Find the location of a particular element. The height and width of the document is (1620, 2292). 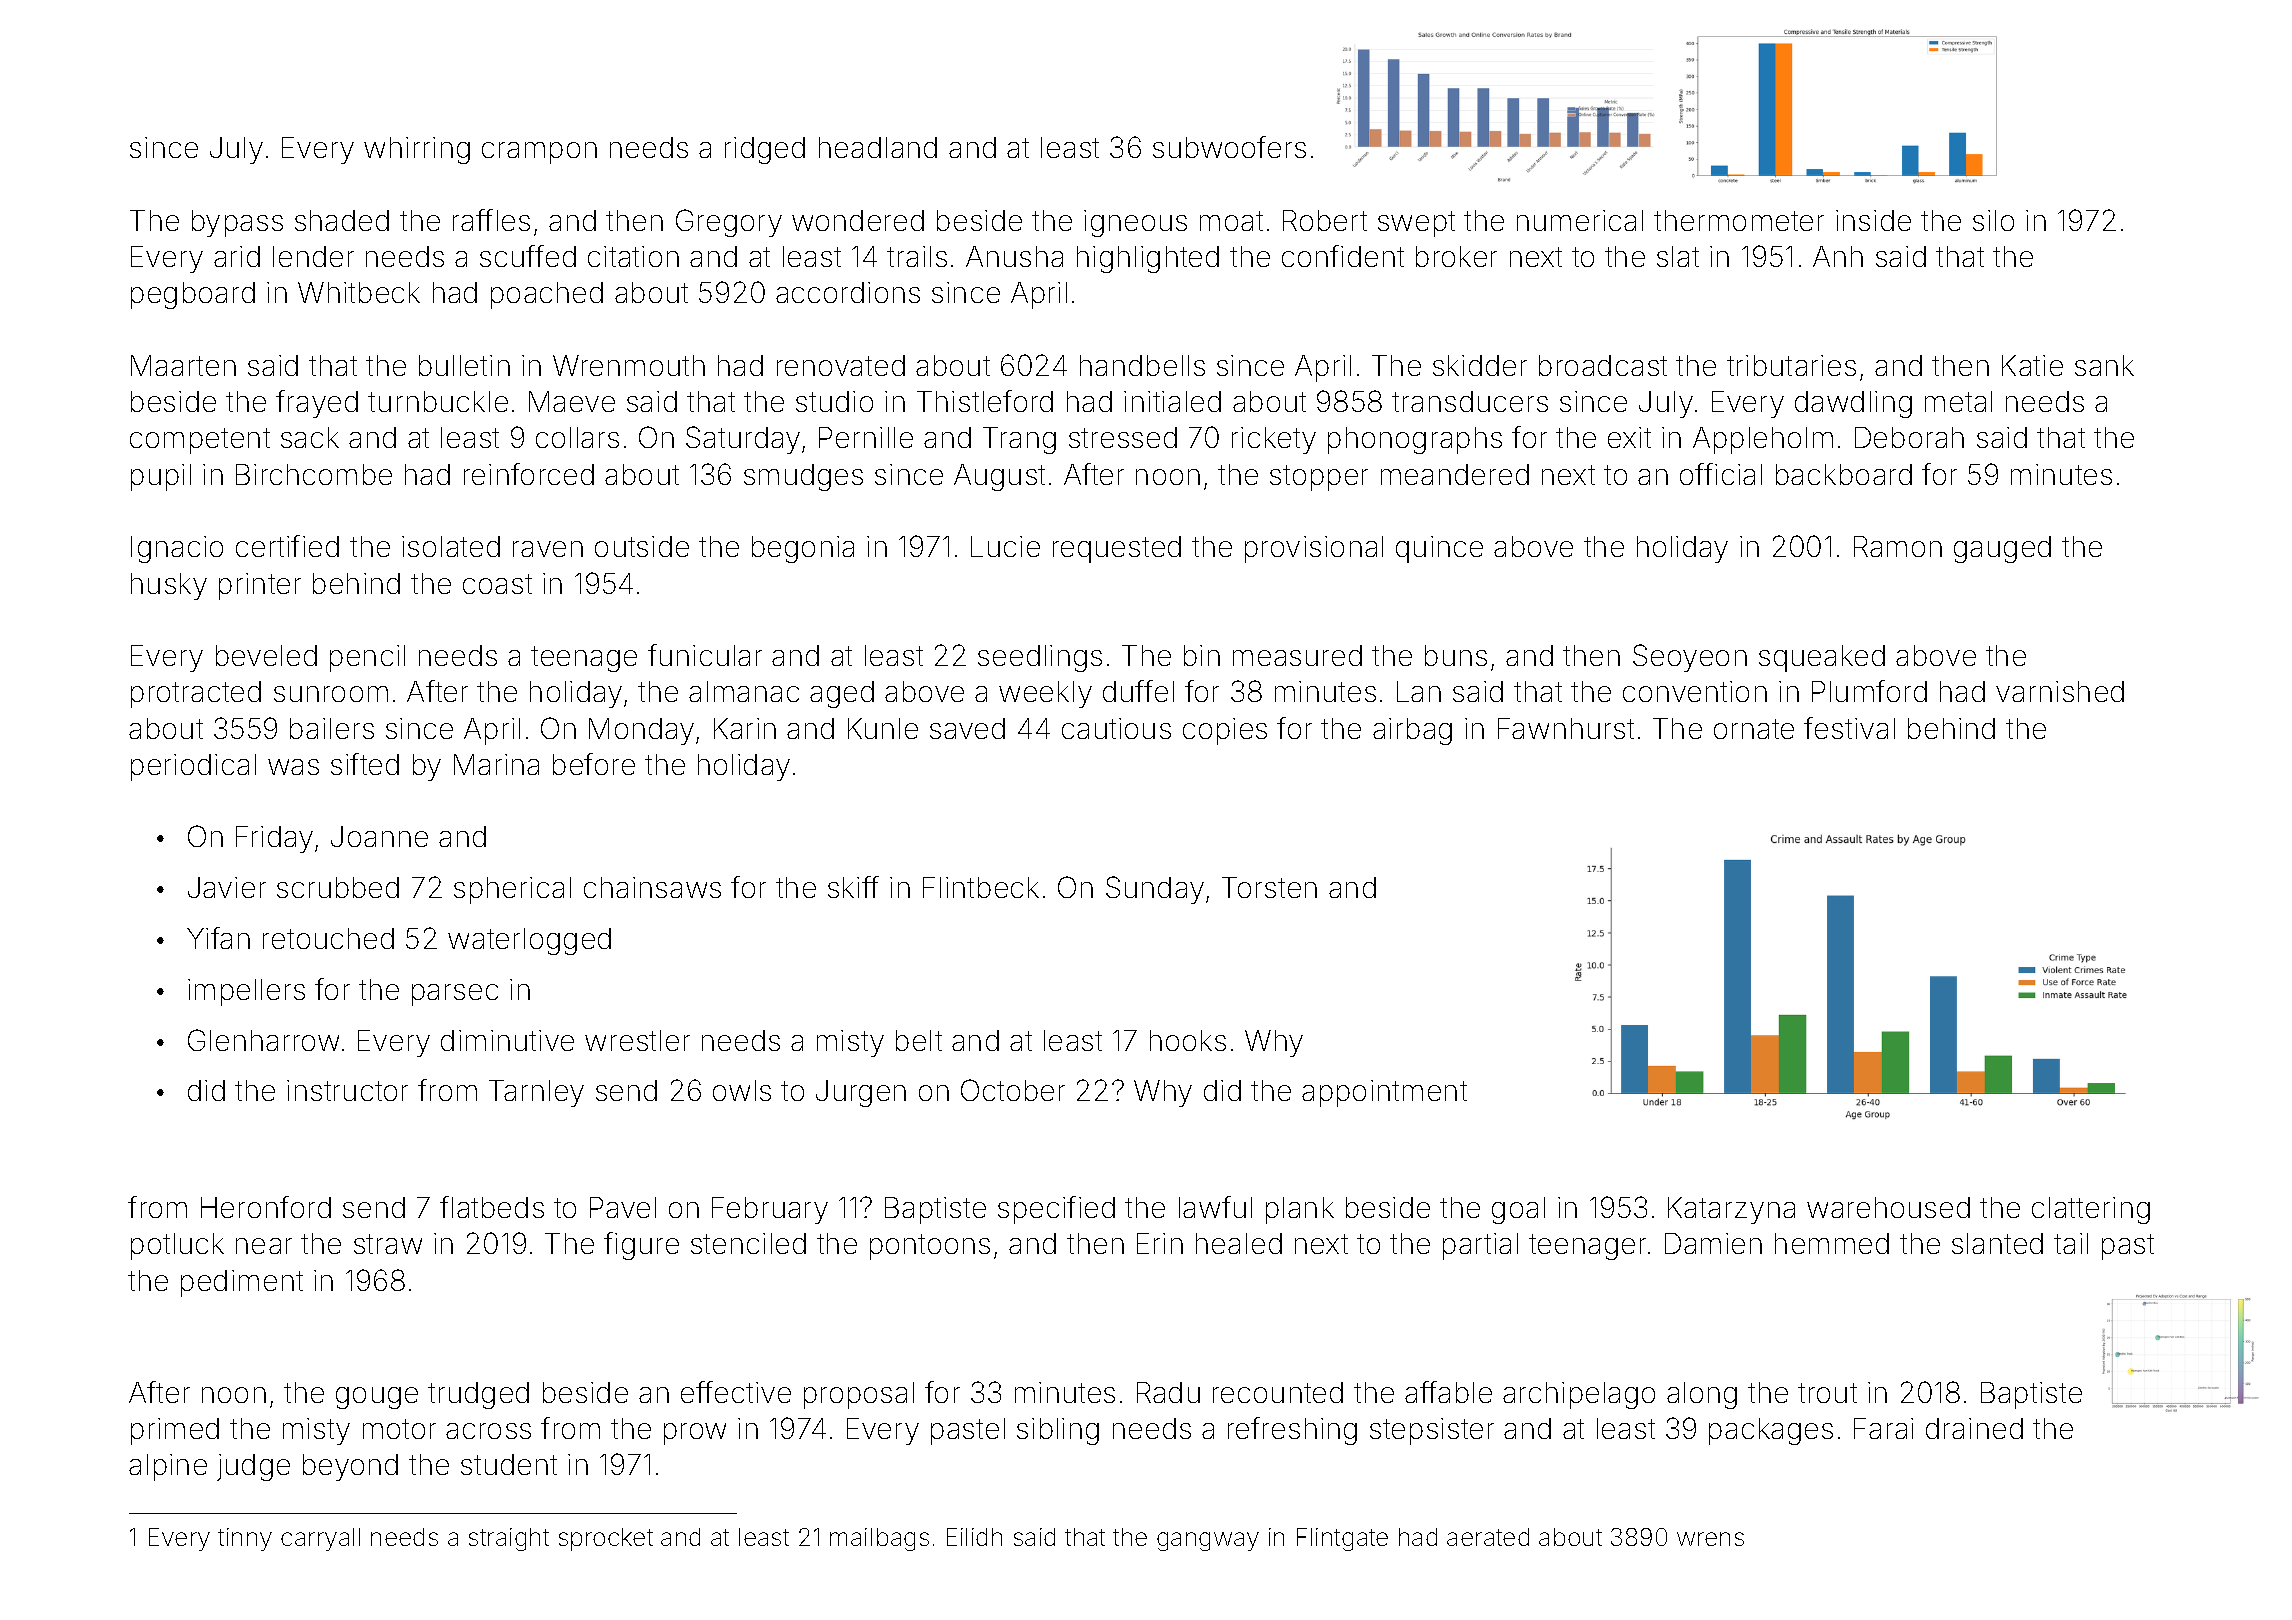

Marina is located at coordinates (496, 764).
